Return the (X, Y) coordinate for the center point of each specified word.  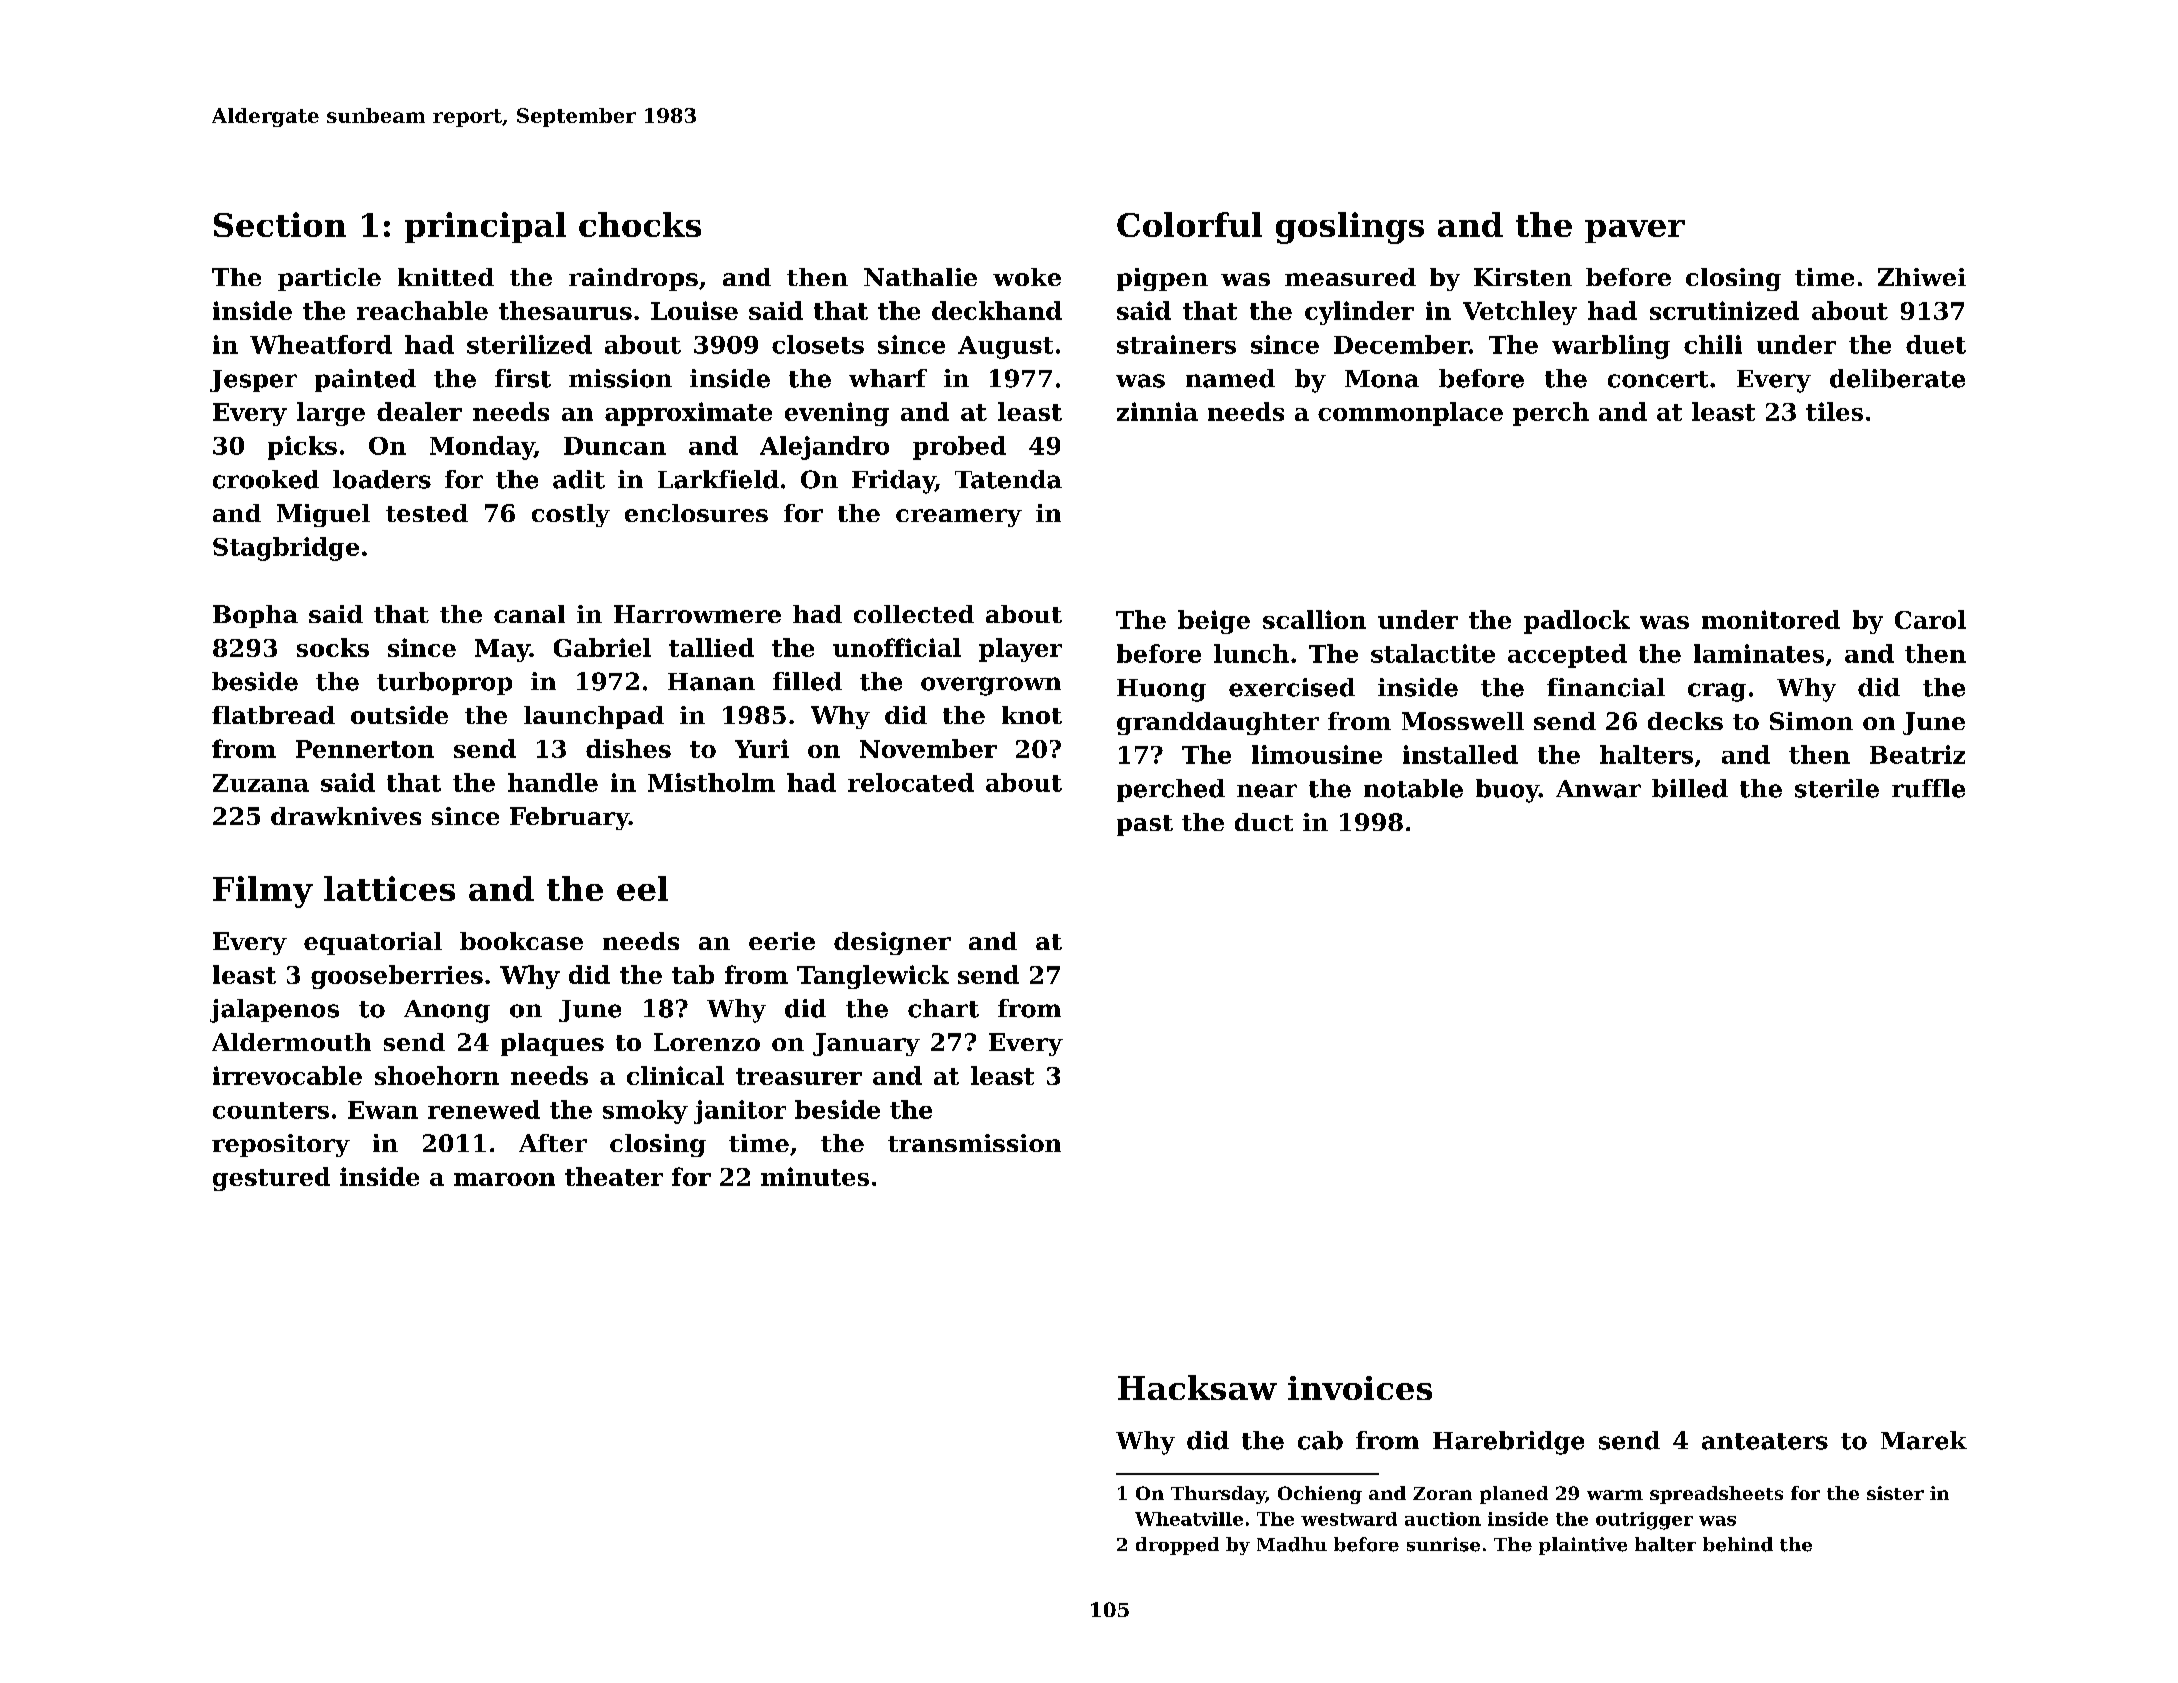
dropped (1177, 1546)
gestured (271, 1179)
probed (959, 448)
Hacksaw (1197, 1387)
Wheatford (321, 344)
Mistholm (711, 782)
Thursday (1218, 1495)
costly (571, 515)
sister (1895, 1493)
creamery (959, 518)
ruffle (1928, 788)
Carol (1930, 619)
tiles (1834, 411)
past (1145, 825)
